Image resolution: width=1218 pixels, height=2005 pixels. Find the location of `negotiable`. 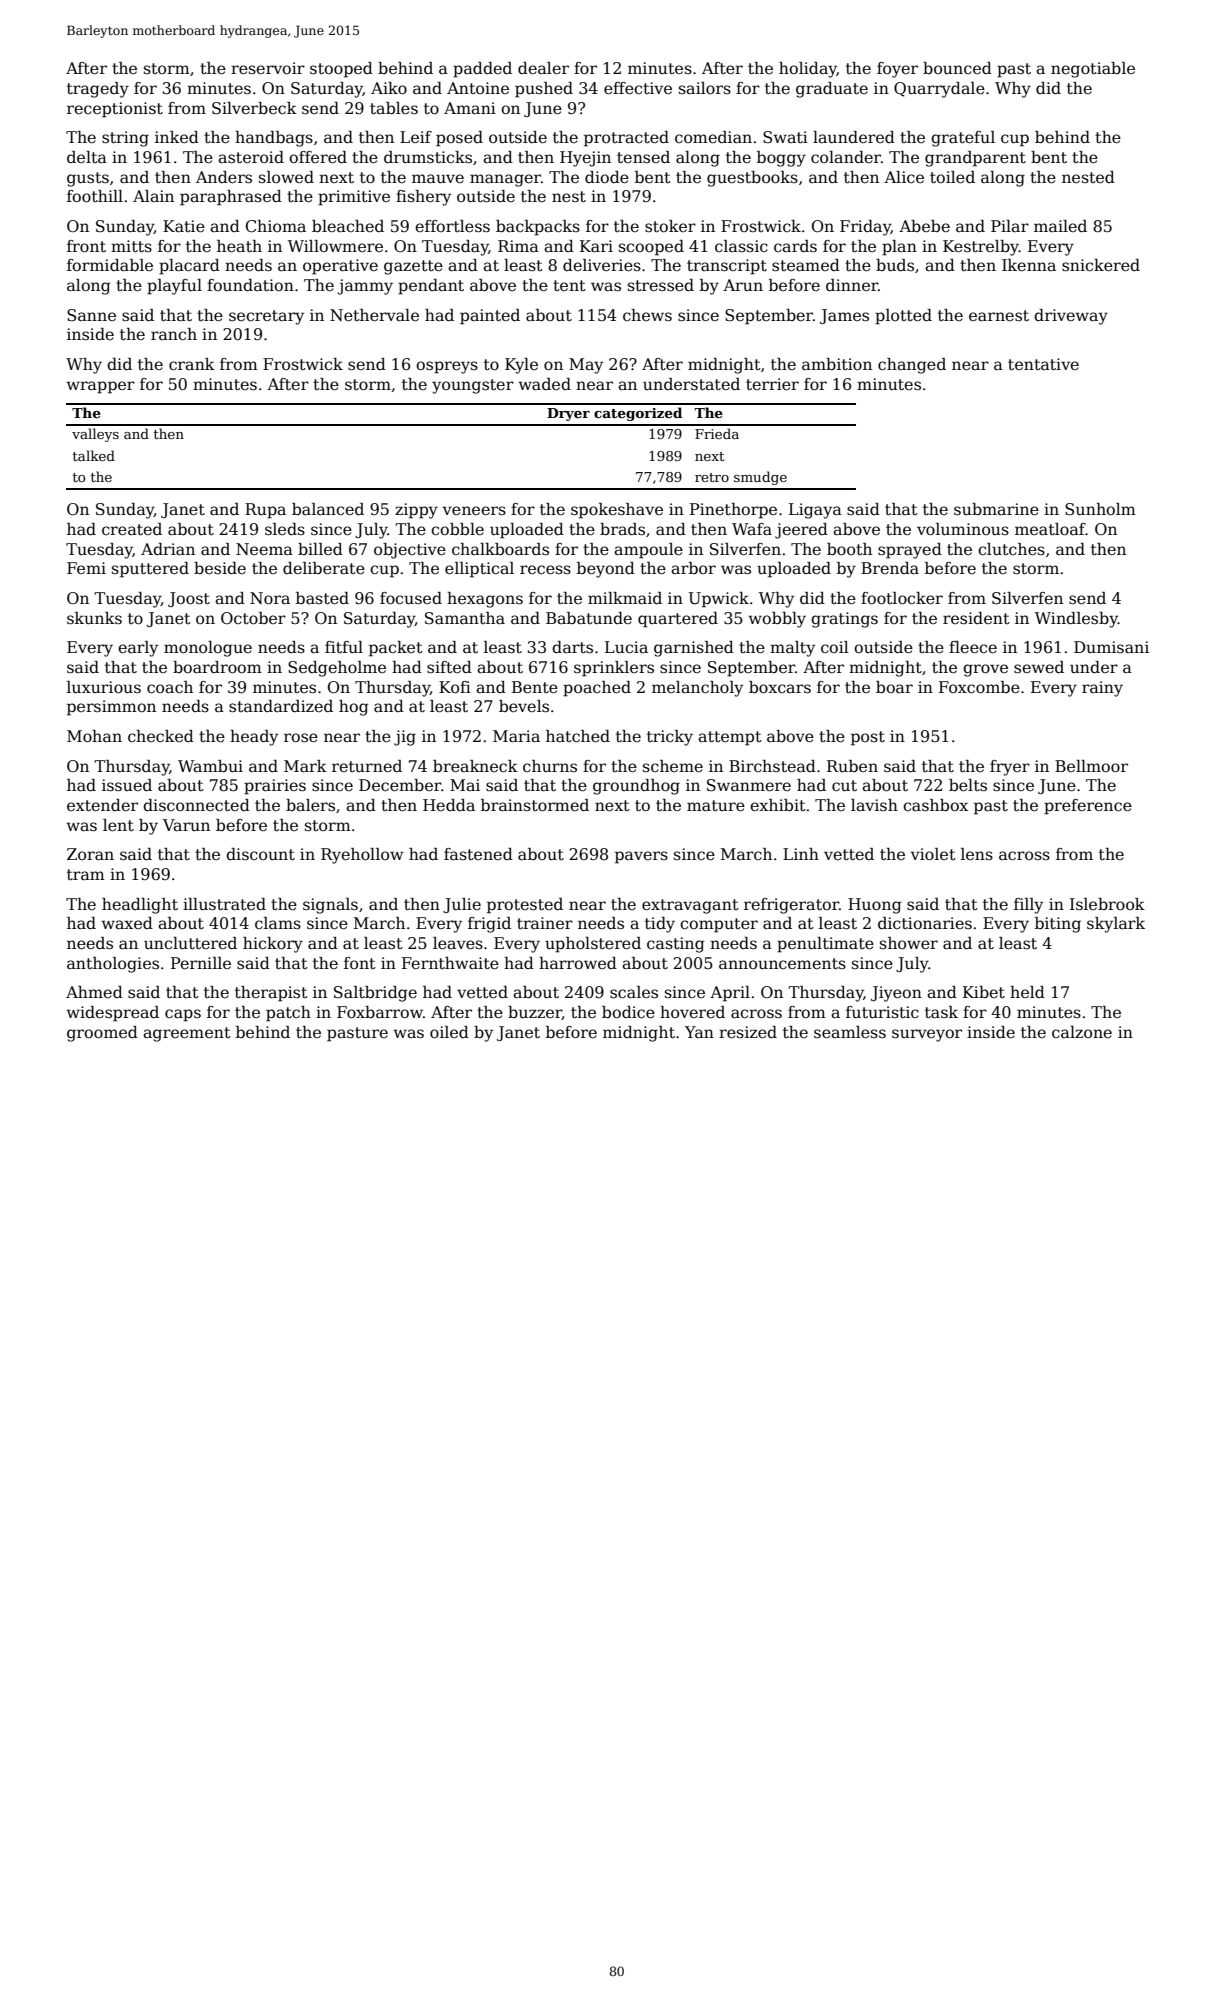

negotiable is located at coordinates (1093, 70).
